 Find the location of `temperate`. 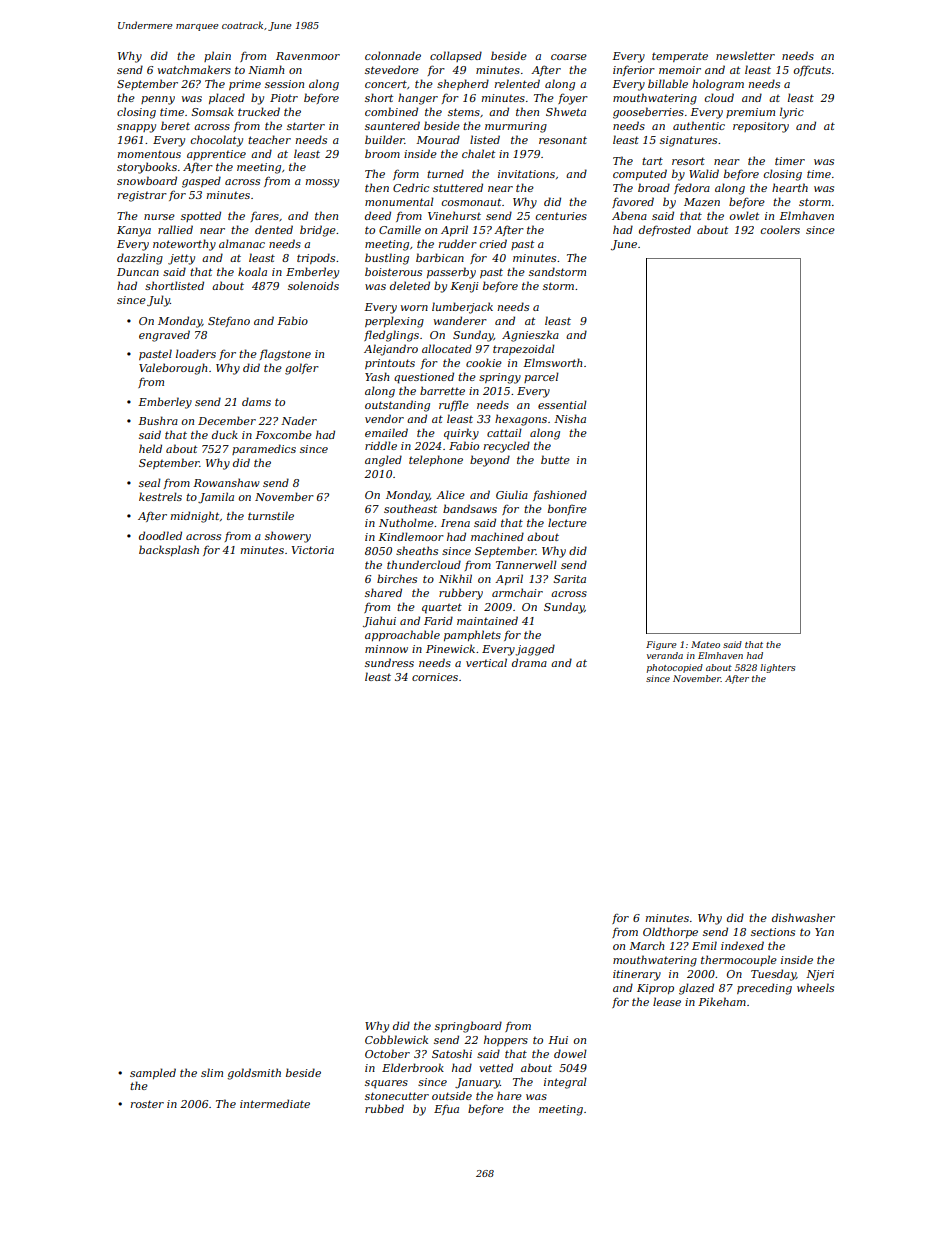

temperate is located at coordinates (680, 57).
